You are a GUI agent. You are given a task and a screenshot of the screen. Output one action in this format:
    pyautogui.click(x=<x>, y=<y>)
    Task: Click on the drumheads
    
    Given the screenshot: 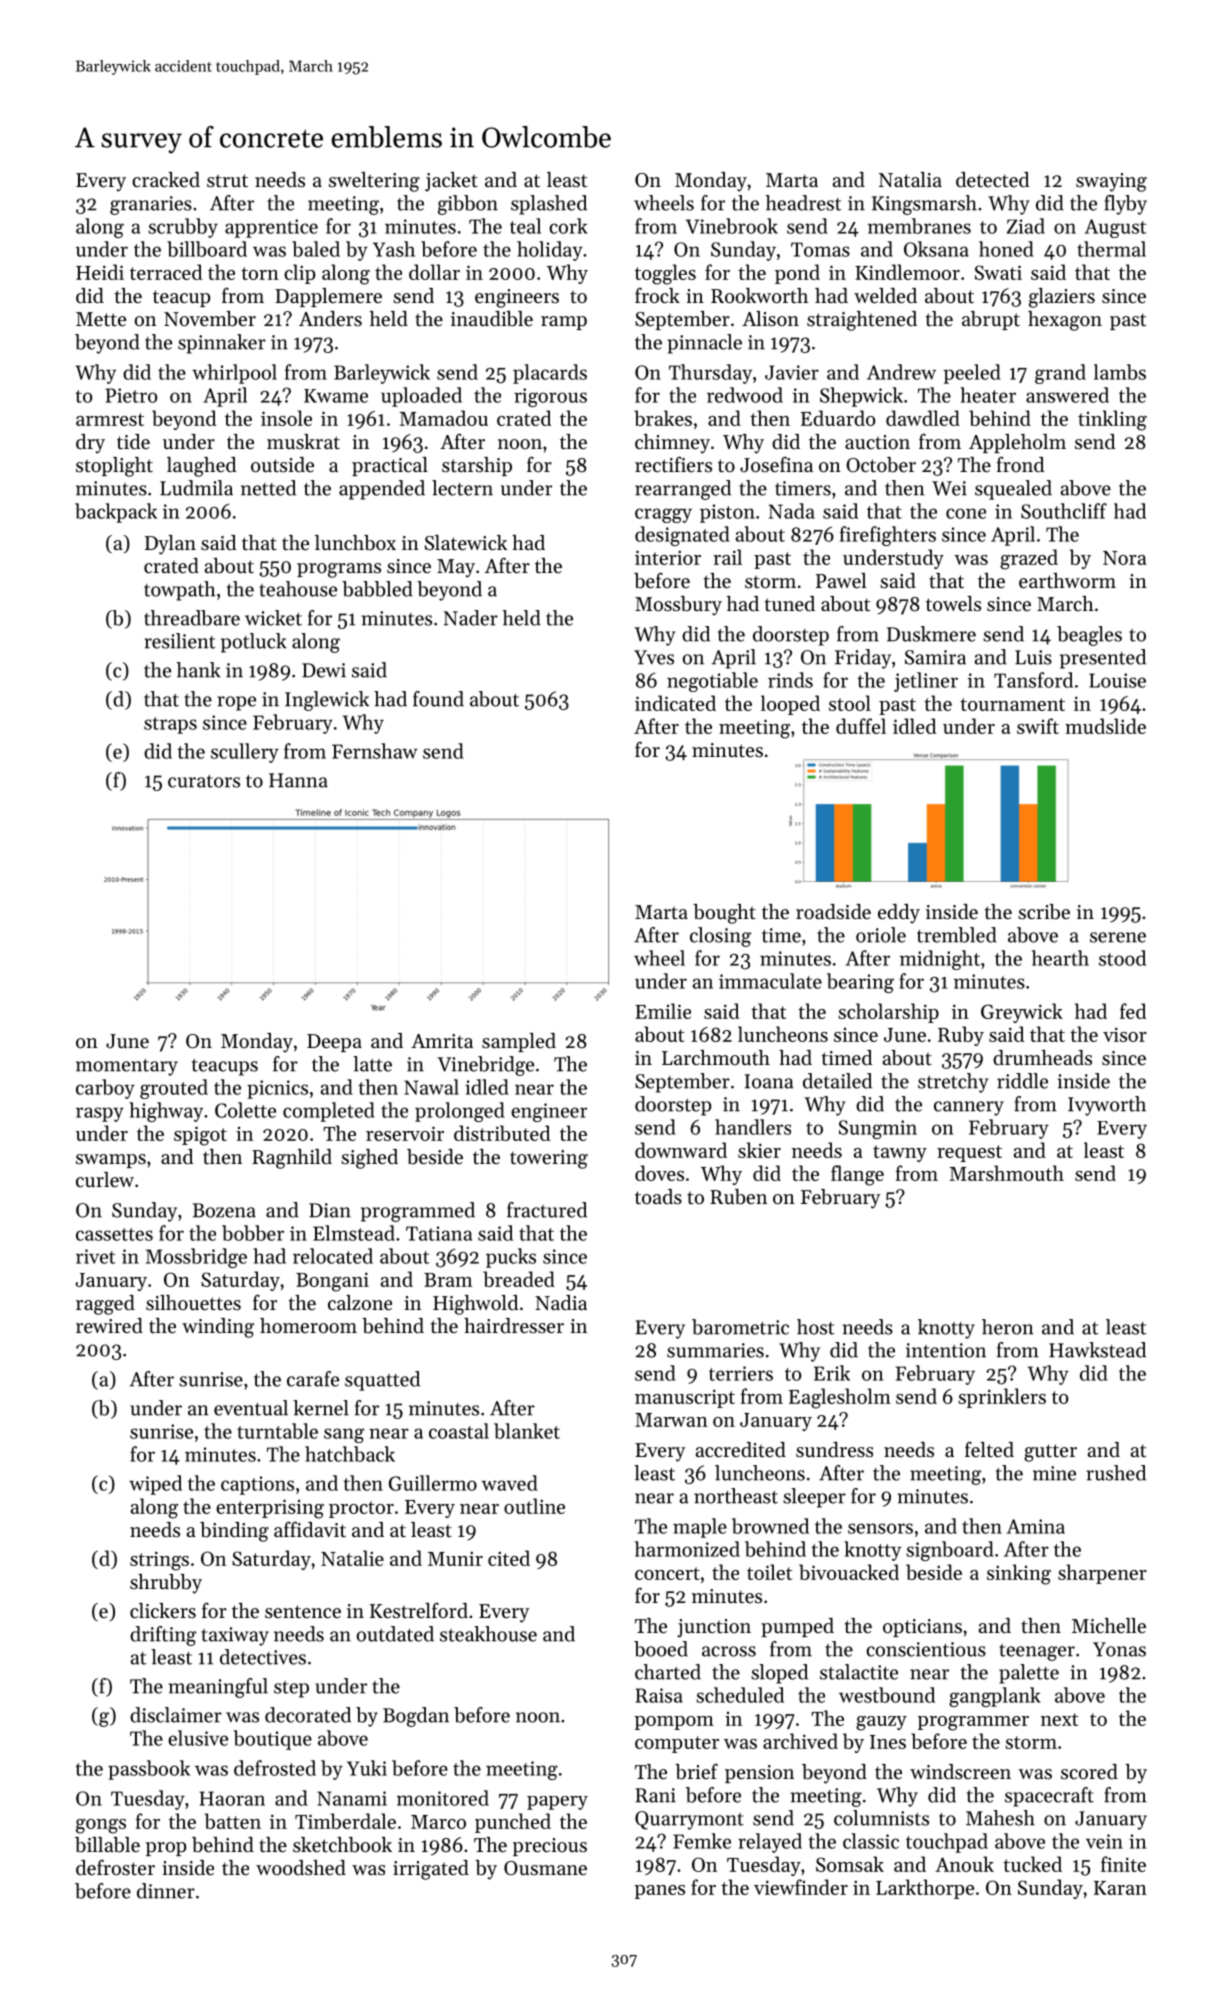 What is the action you would take?
    pyautogui.click(x=1042, y=1057)
